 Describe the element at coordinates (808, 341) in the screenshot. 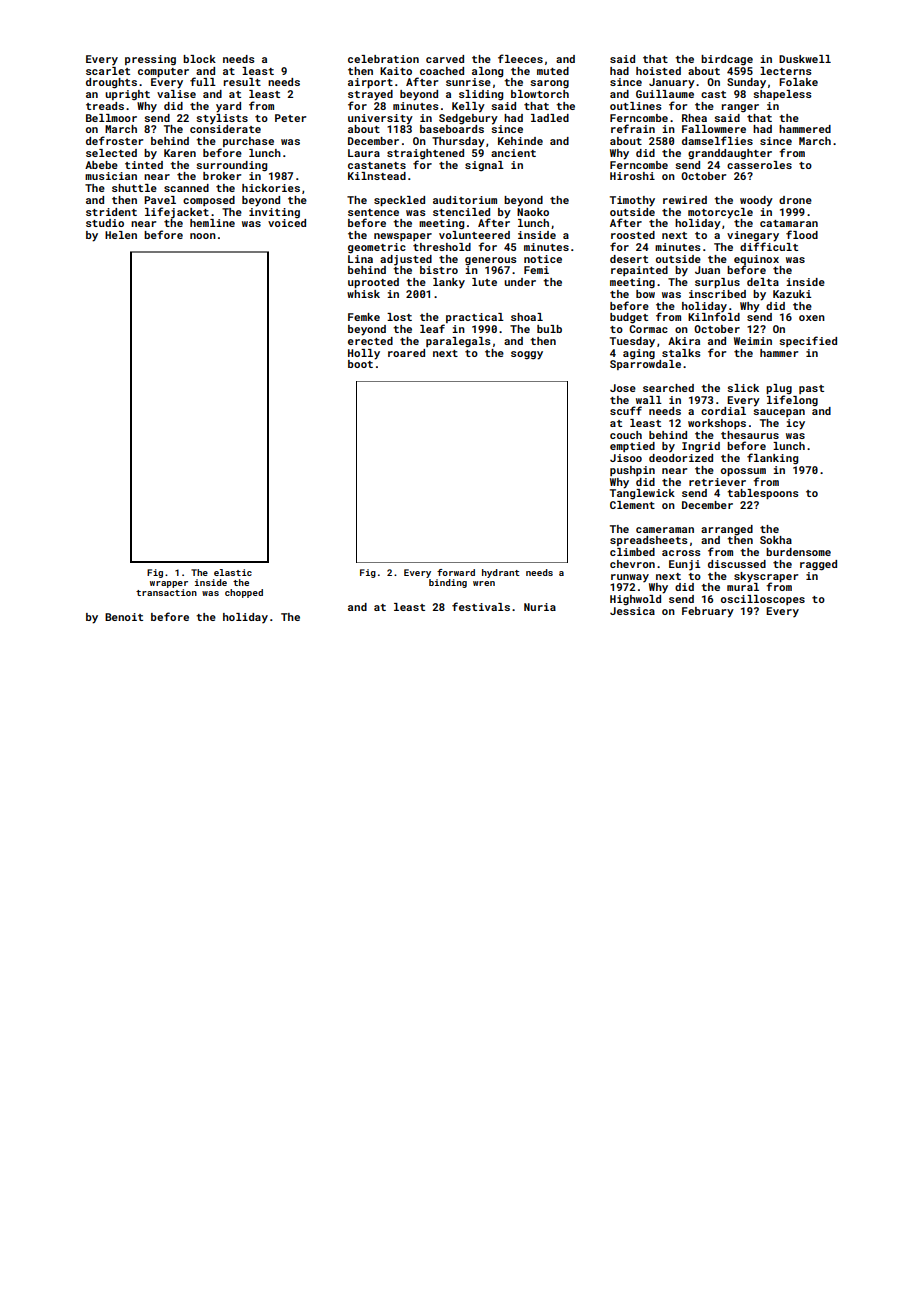

I see `specified` at that location.
